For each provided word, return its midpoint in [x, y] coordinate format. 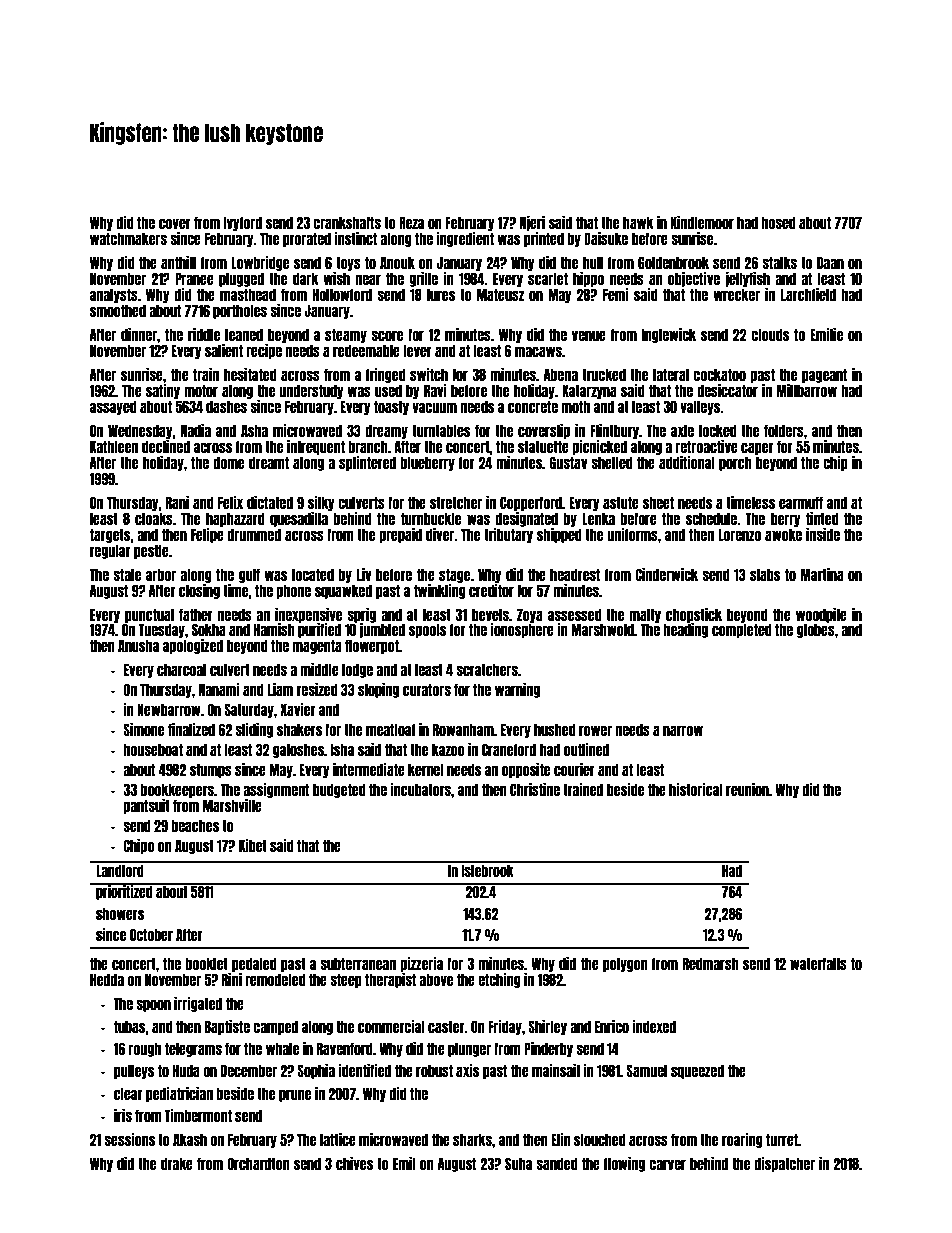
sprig [361, 615]
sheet [658, 502]
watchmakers [128, 238]
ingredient [465, 239]
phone [293, 591]
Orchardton [258, 1163]
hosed [778, 222]
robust [434, 1070]
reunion [747, 789]
